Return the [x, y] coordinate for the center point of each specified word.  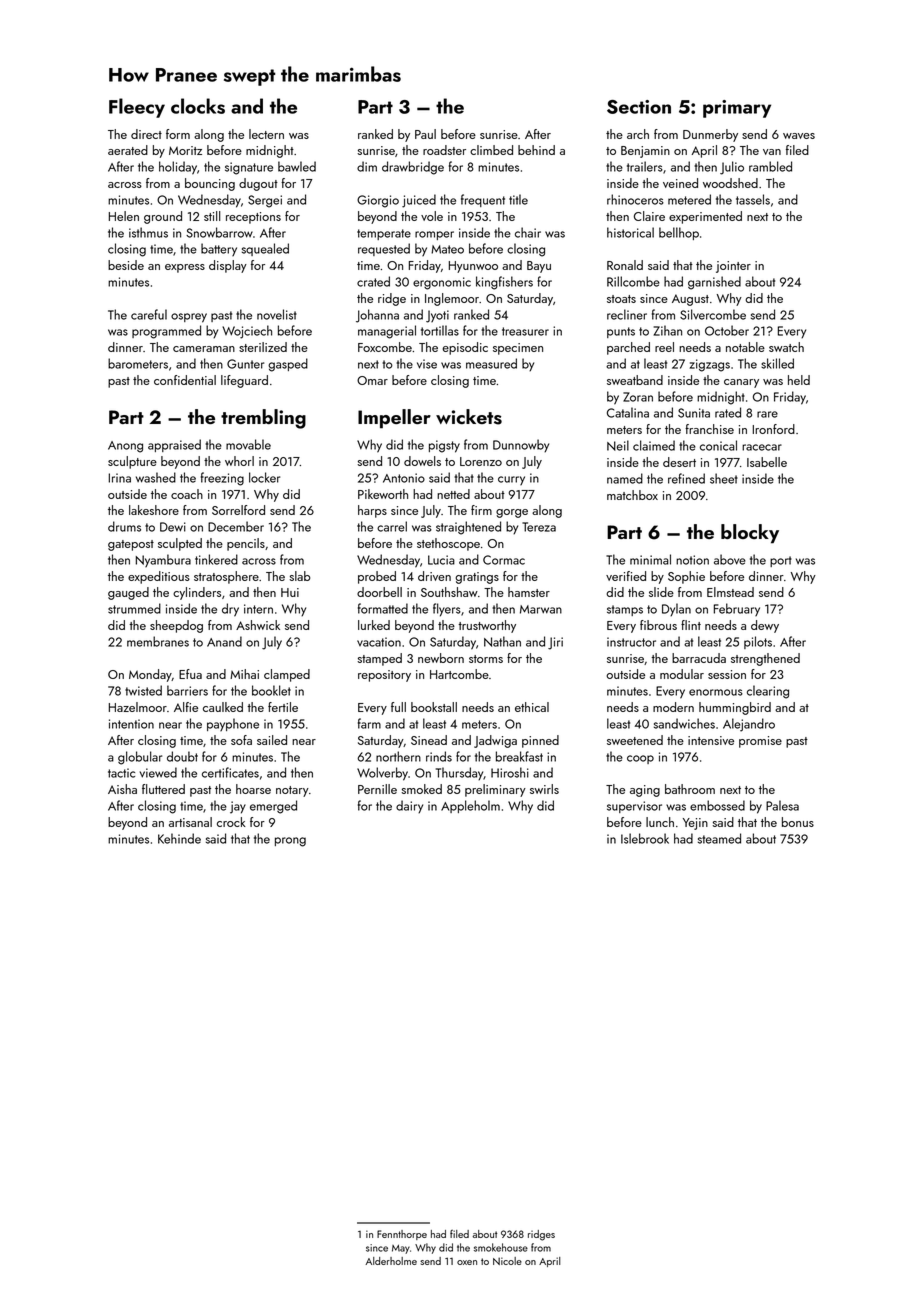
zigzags [710, 365]
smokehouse [501, 1247]
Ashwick [258, 625]
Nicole [507, 1261]
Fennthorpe [402, 1235]
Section [639, 107]
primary [737, 109]
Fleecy [137, 108]
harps [372, 511]
